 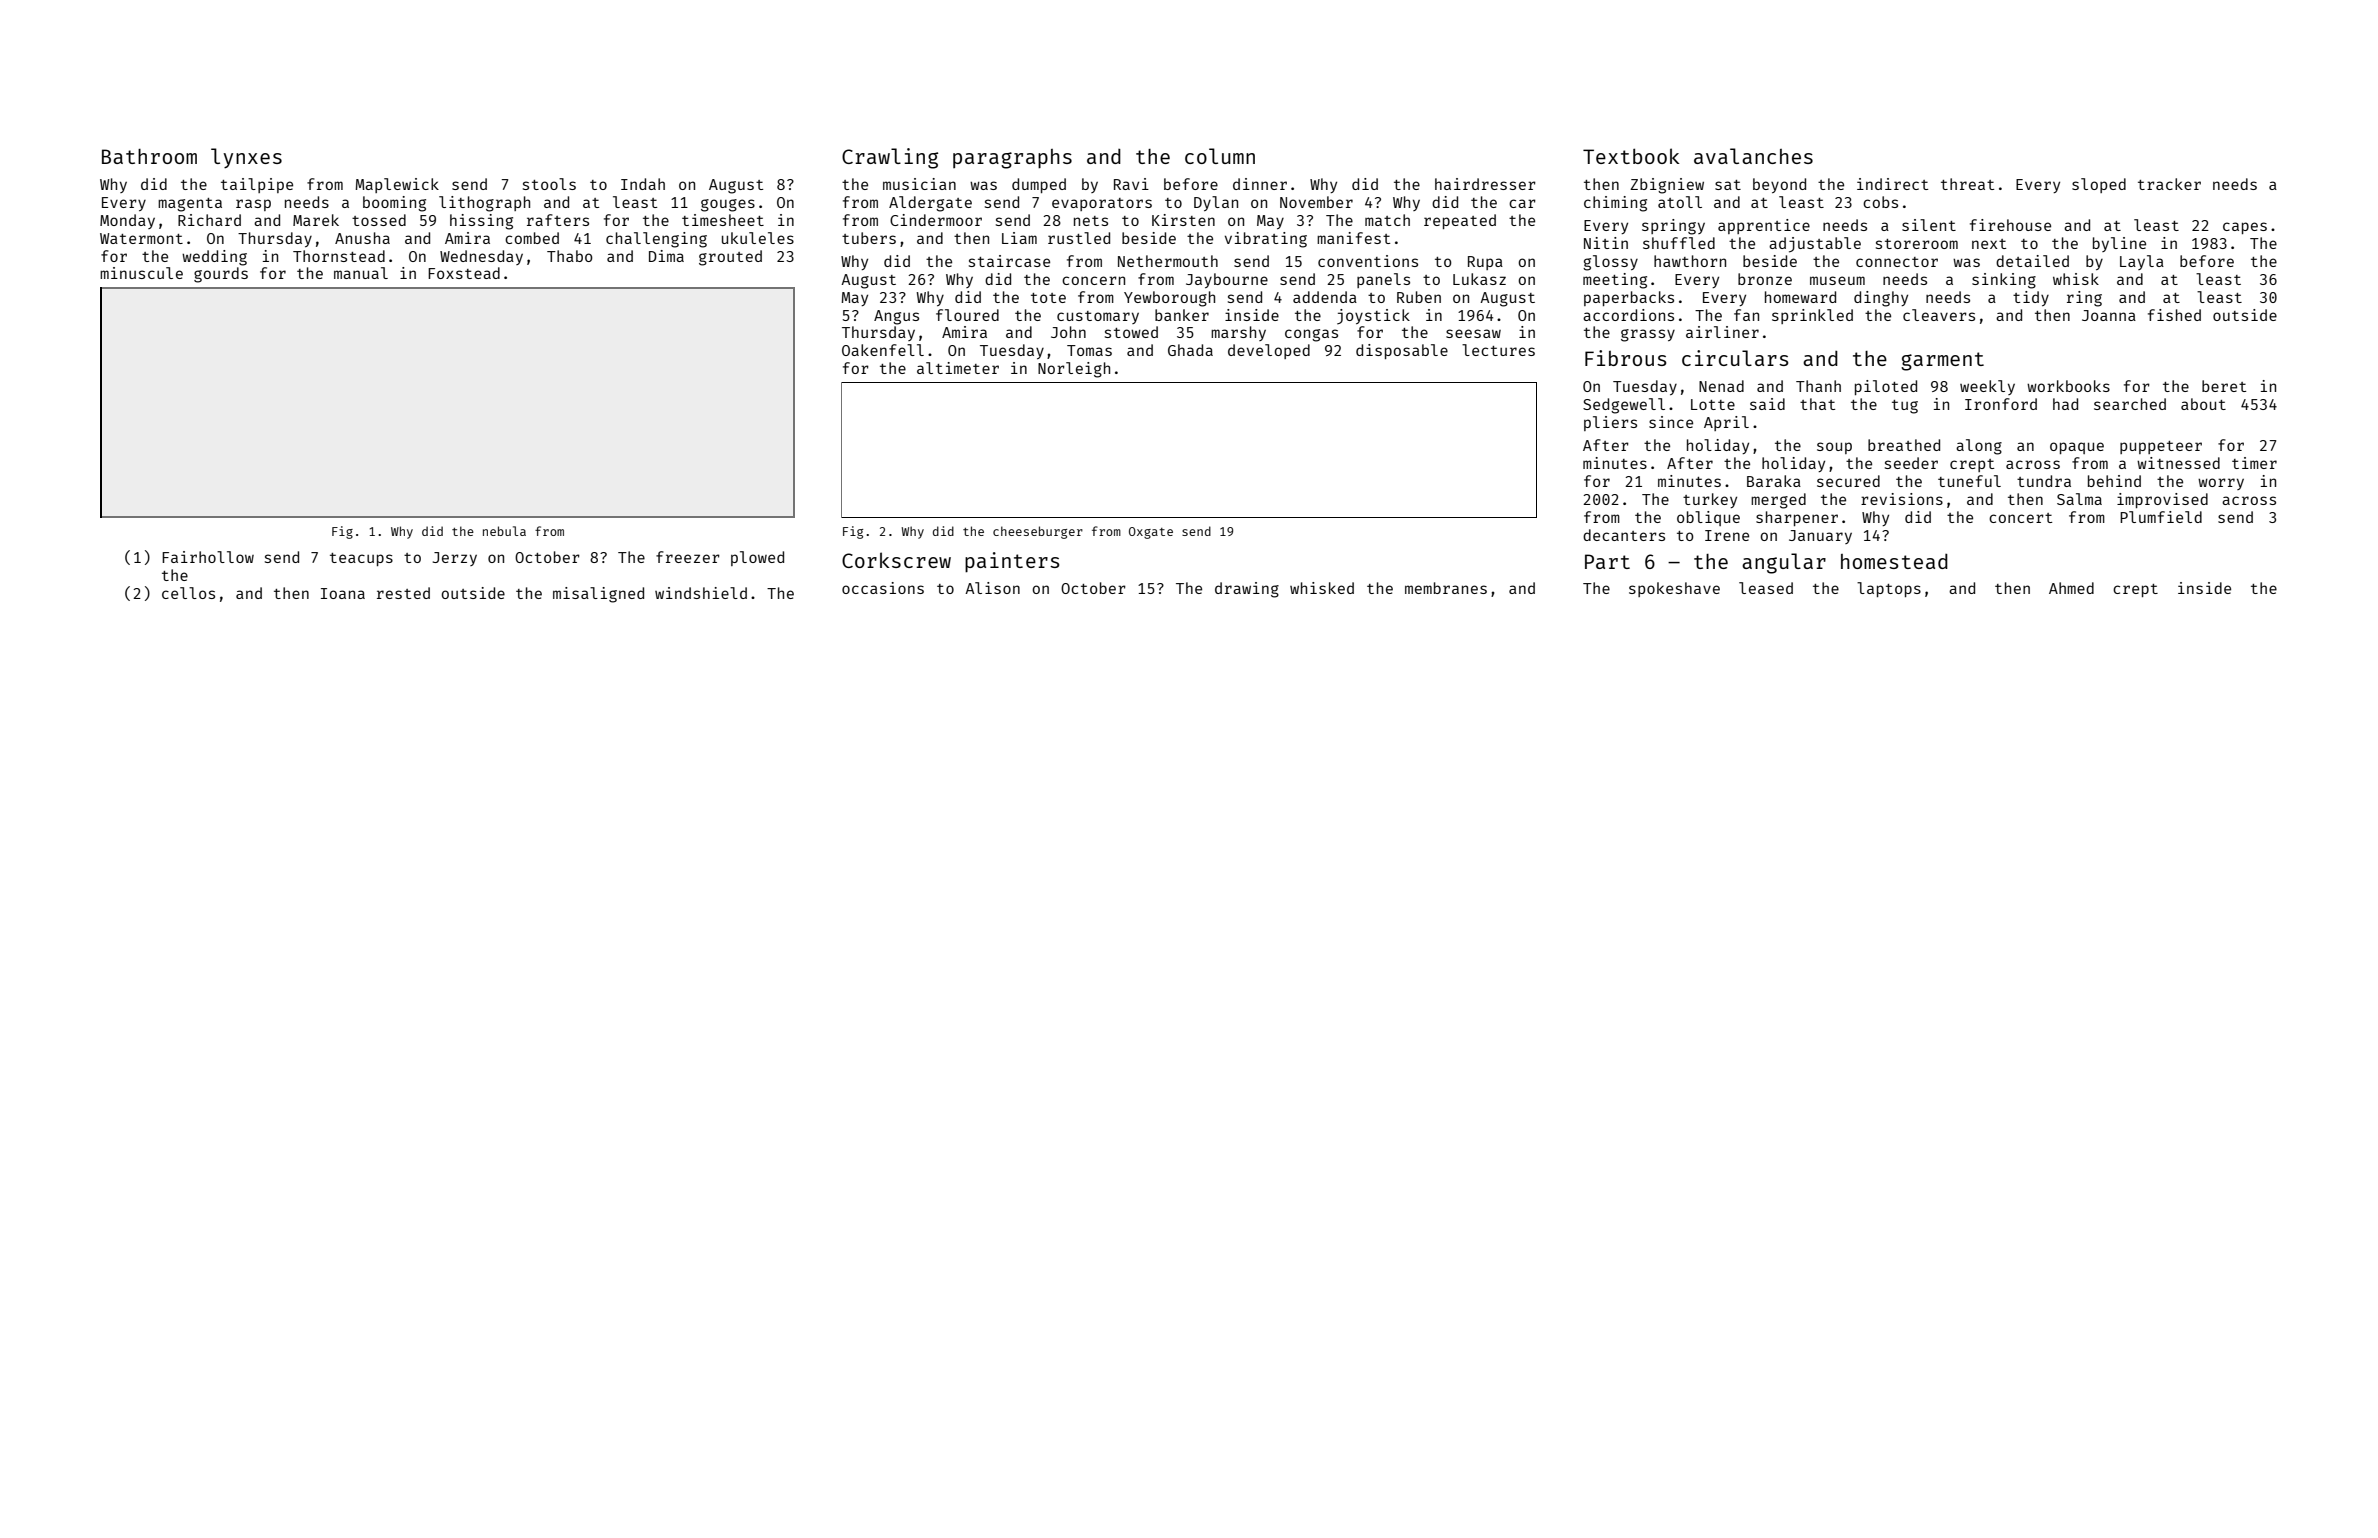 What do you see at coordinates (958, 368) in the image?
I see `altimeter` at bounding box center [958, 368].
